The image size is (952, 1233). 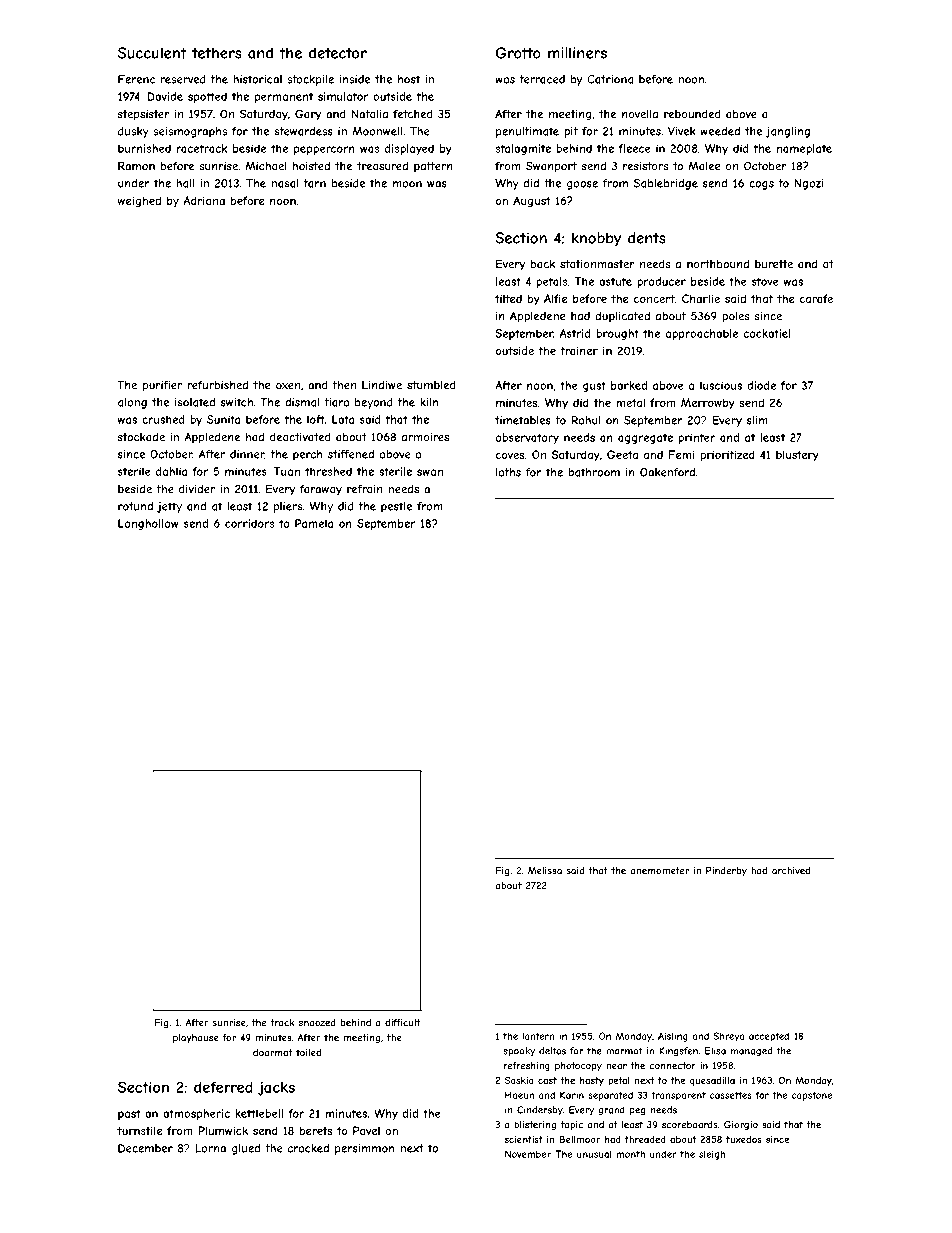 What do you see at coordinates (196, 1038) in the page?
I see `playhouse` at bounding box center [196, 1038].
